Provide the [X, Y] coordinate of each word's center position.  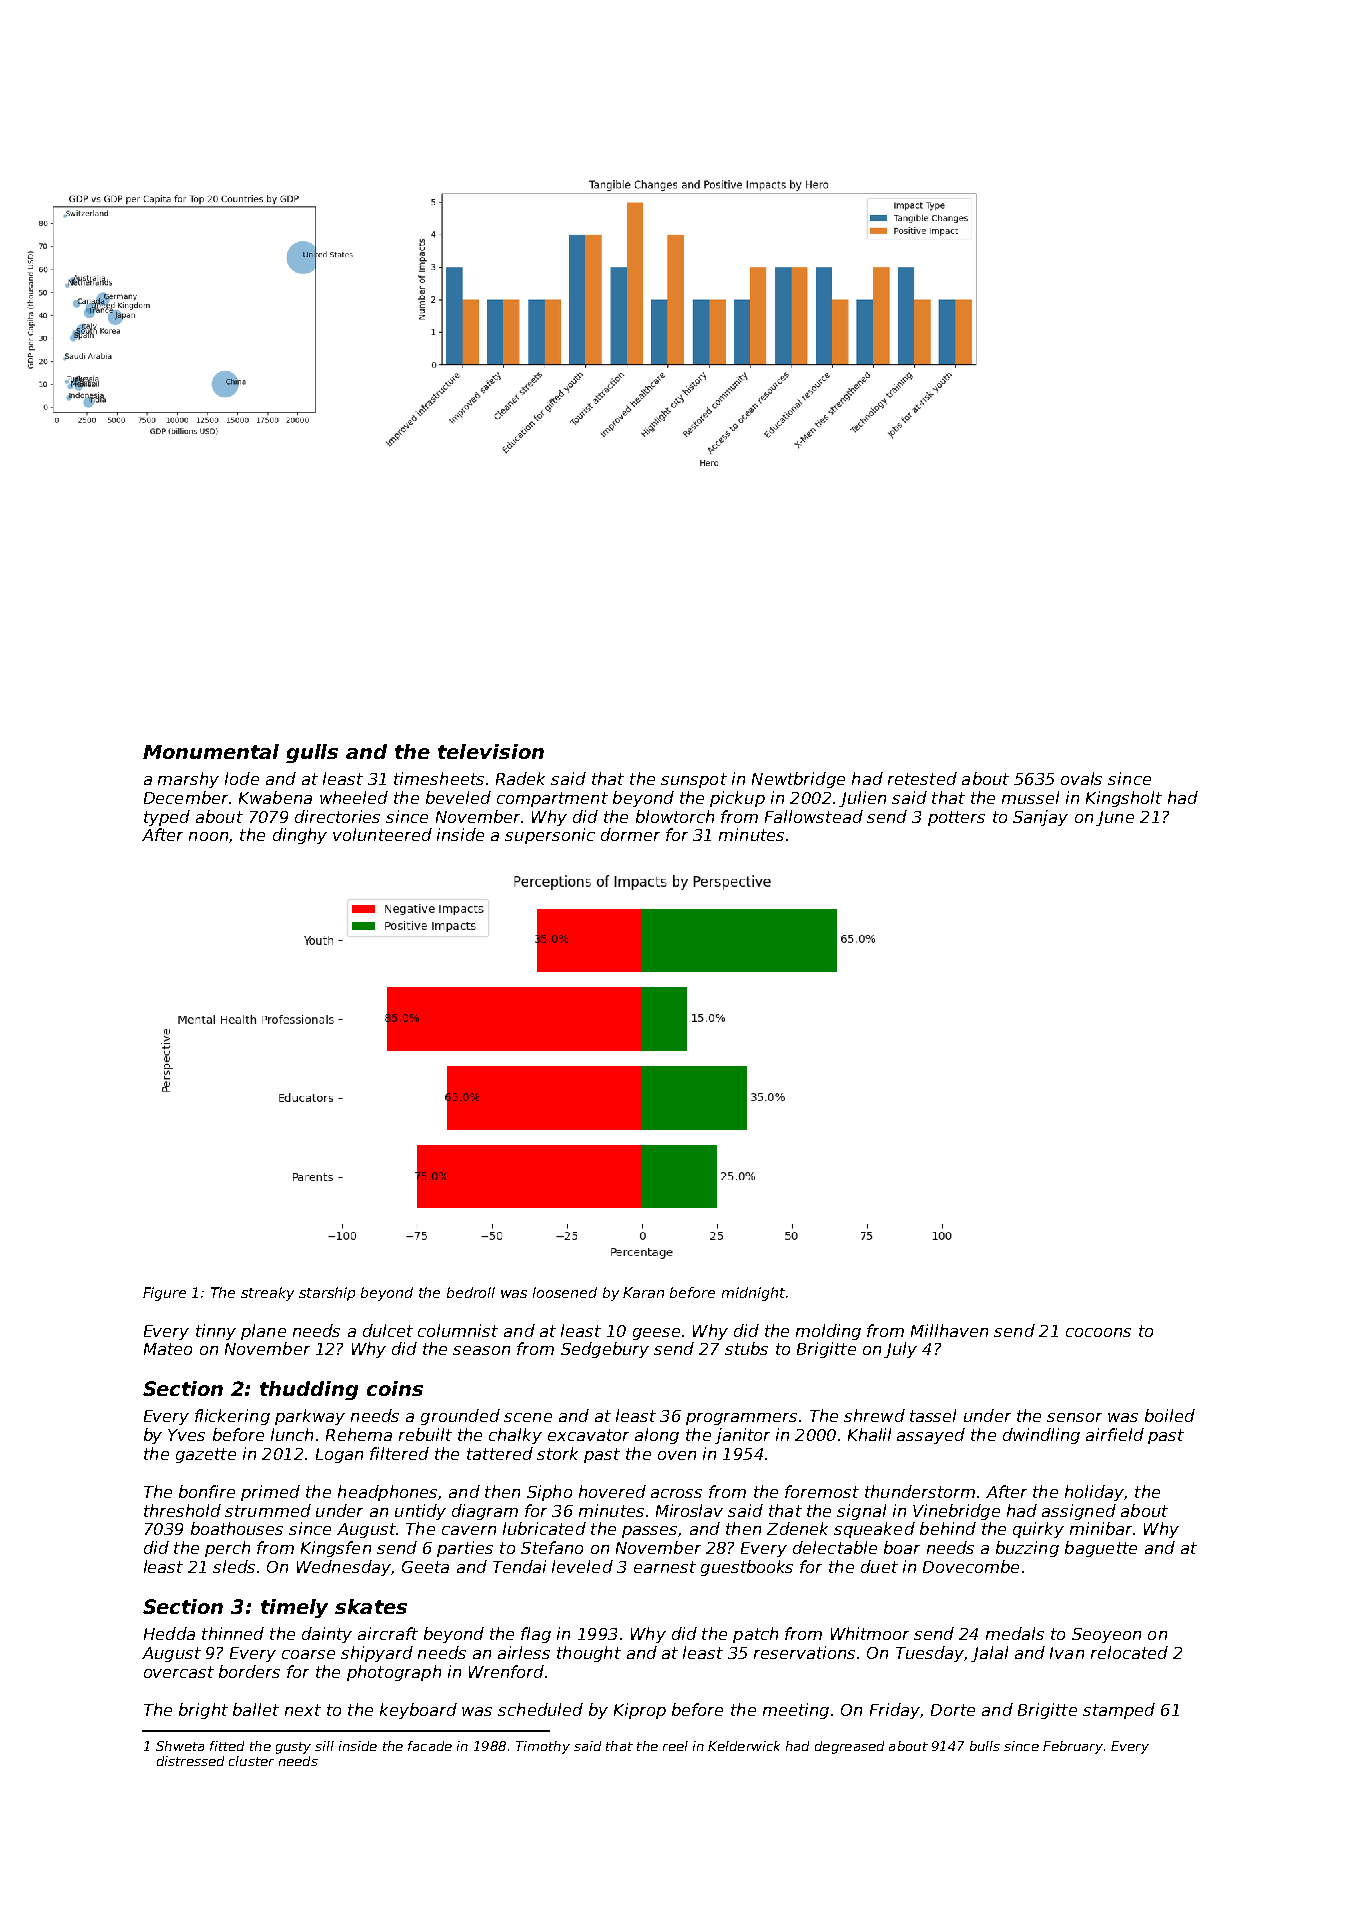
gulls [312, 753]
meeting [796, 1711]
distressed [190, 1761]
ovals [1081, 778]
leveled [582, 1566]
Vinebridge [956, 1512]
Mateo [168, 1349]
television [491, 751]
